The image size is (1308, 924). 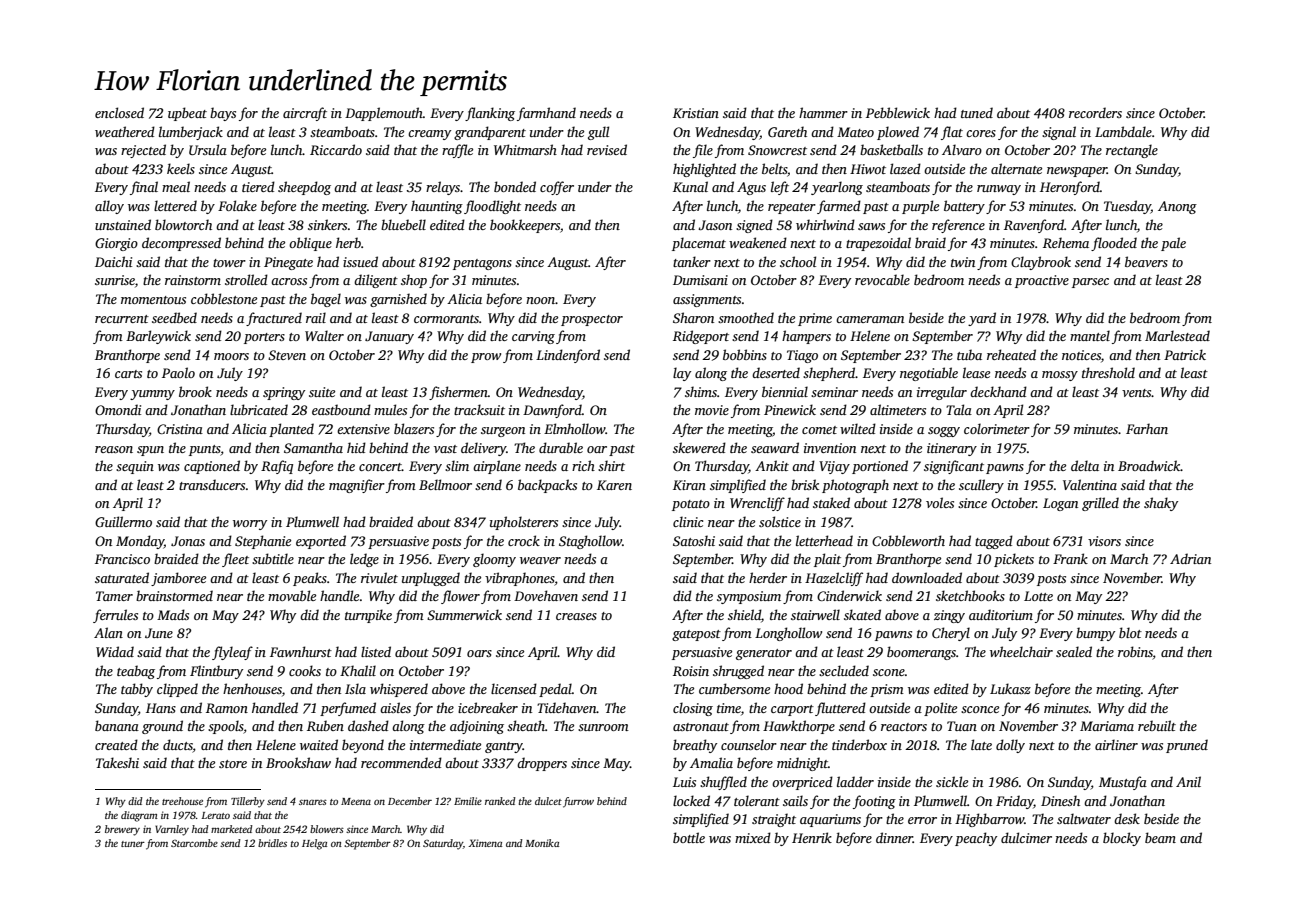 I want to click on Dapplemouth, so click(x=384, y=114).
